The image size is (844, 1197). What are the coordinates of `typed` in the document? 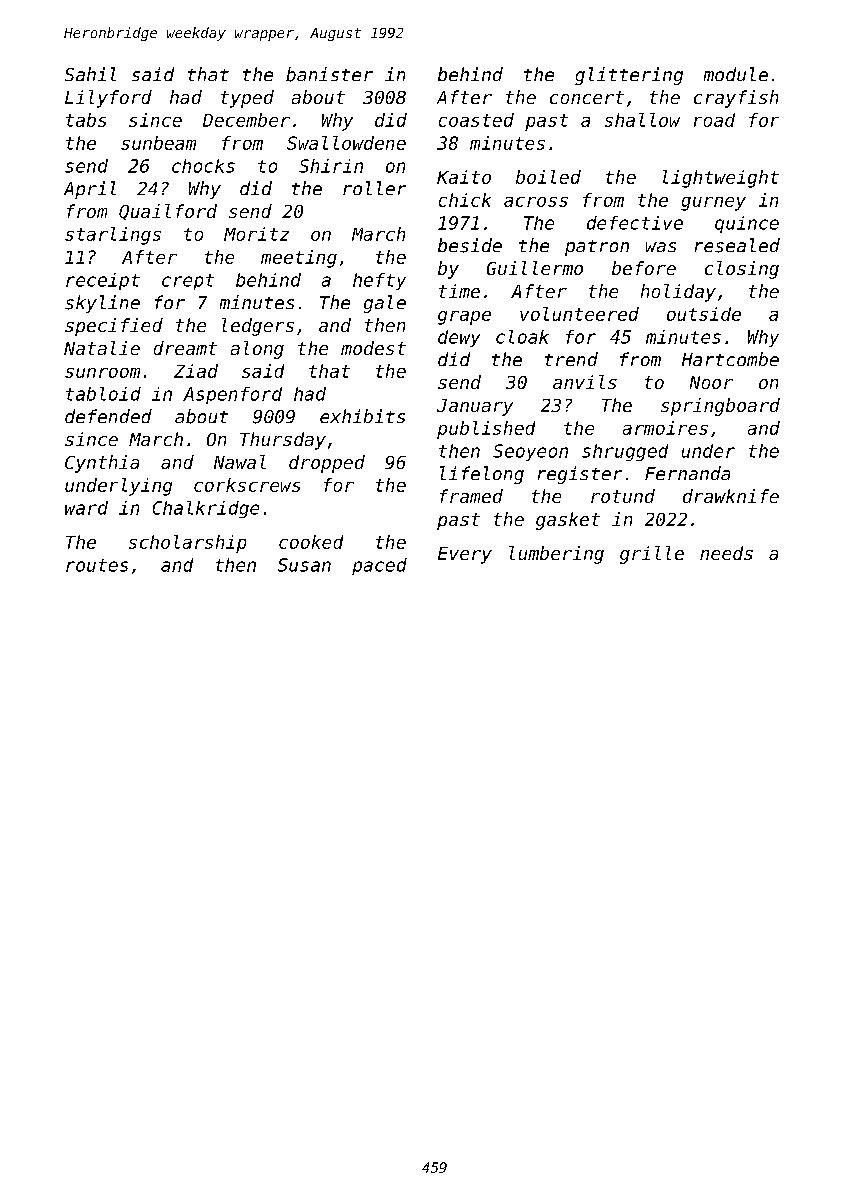 It's located at (247, 99).
